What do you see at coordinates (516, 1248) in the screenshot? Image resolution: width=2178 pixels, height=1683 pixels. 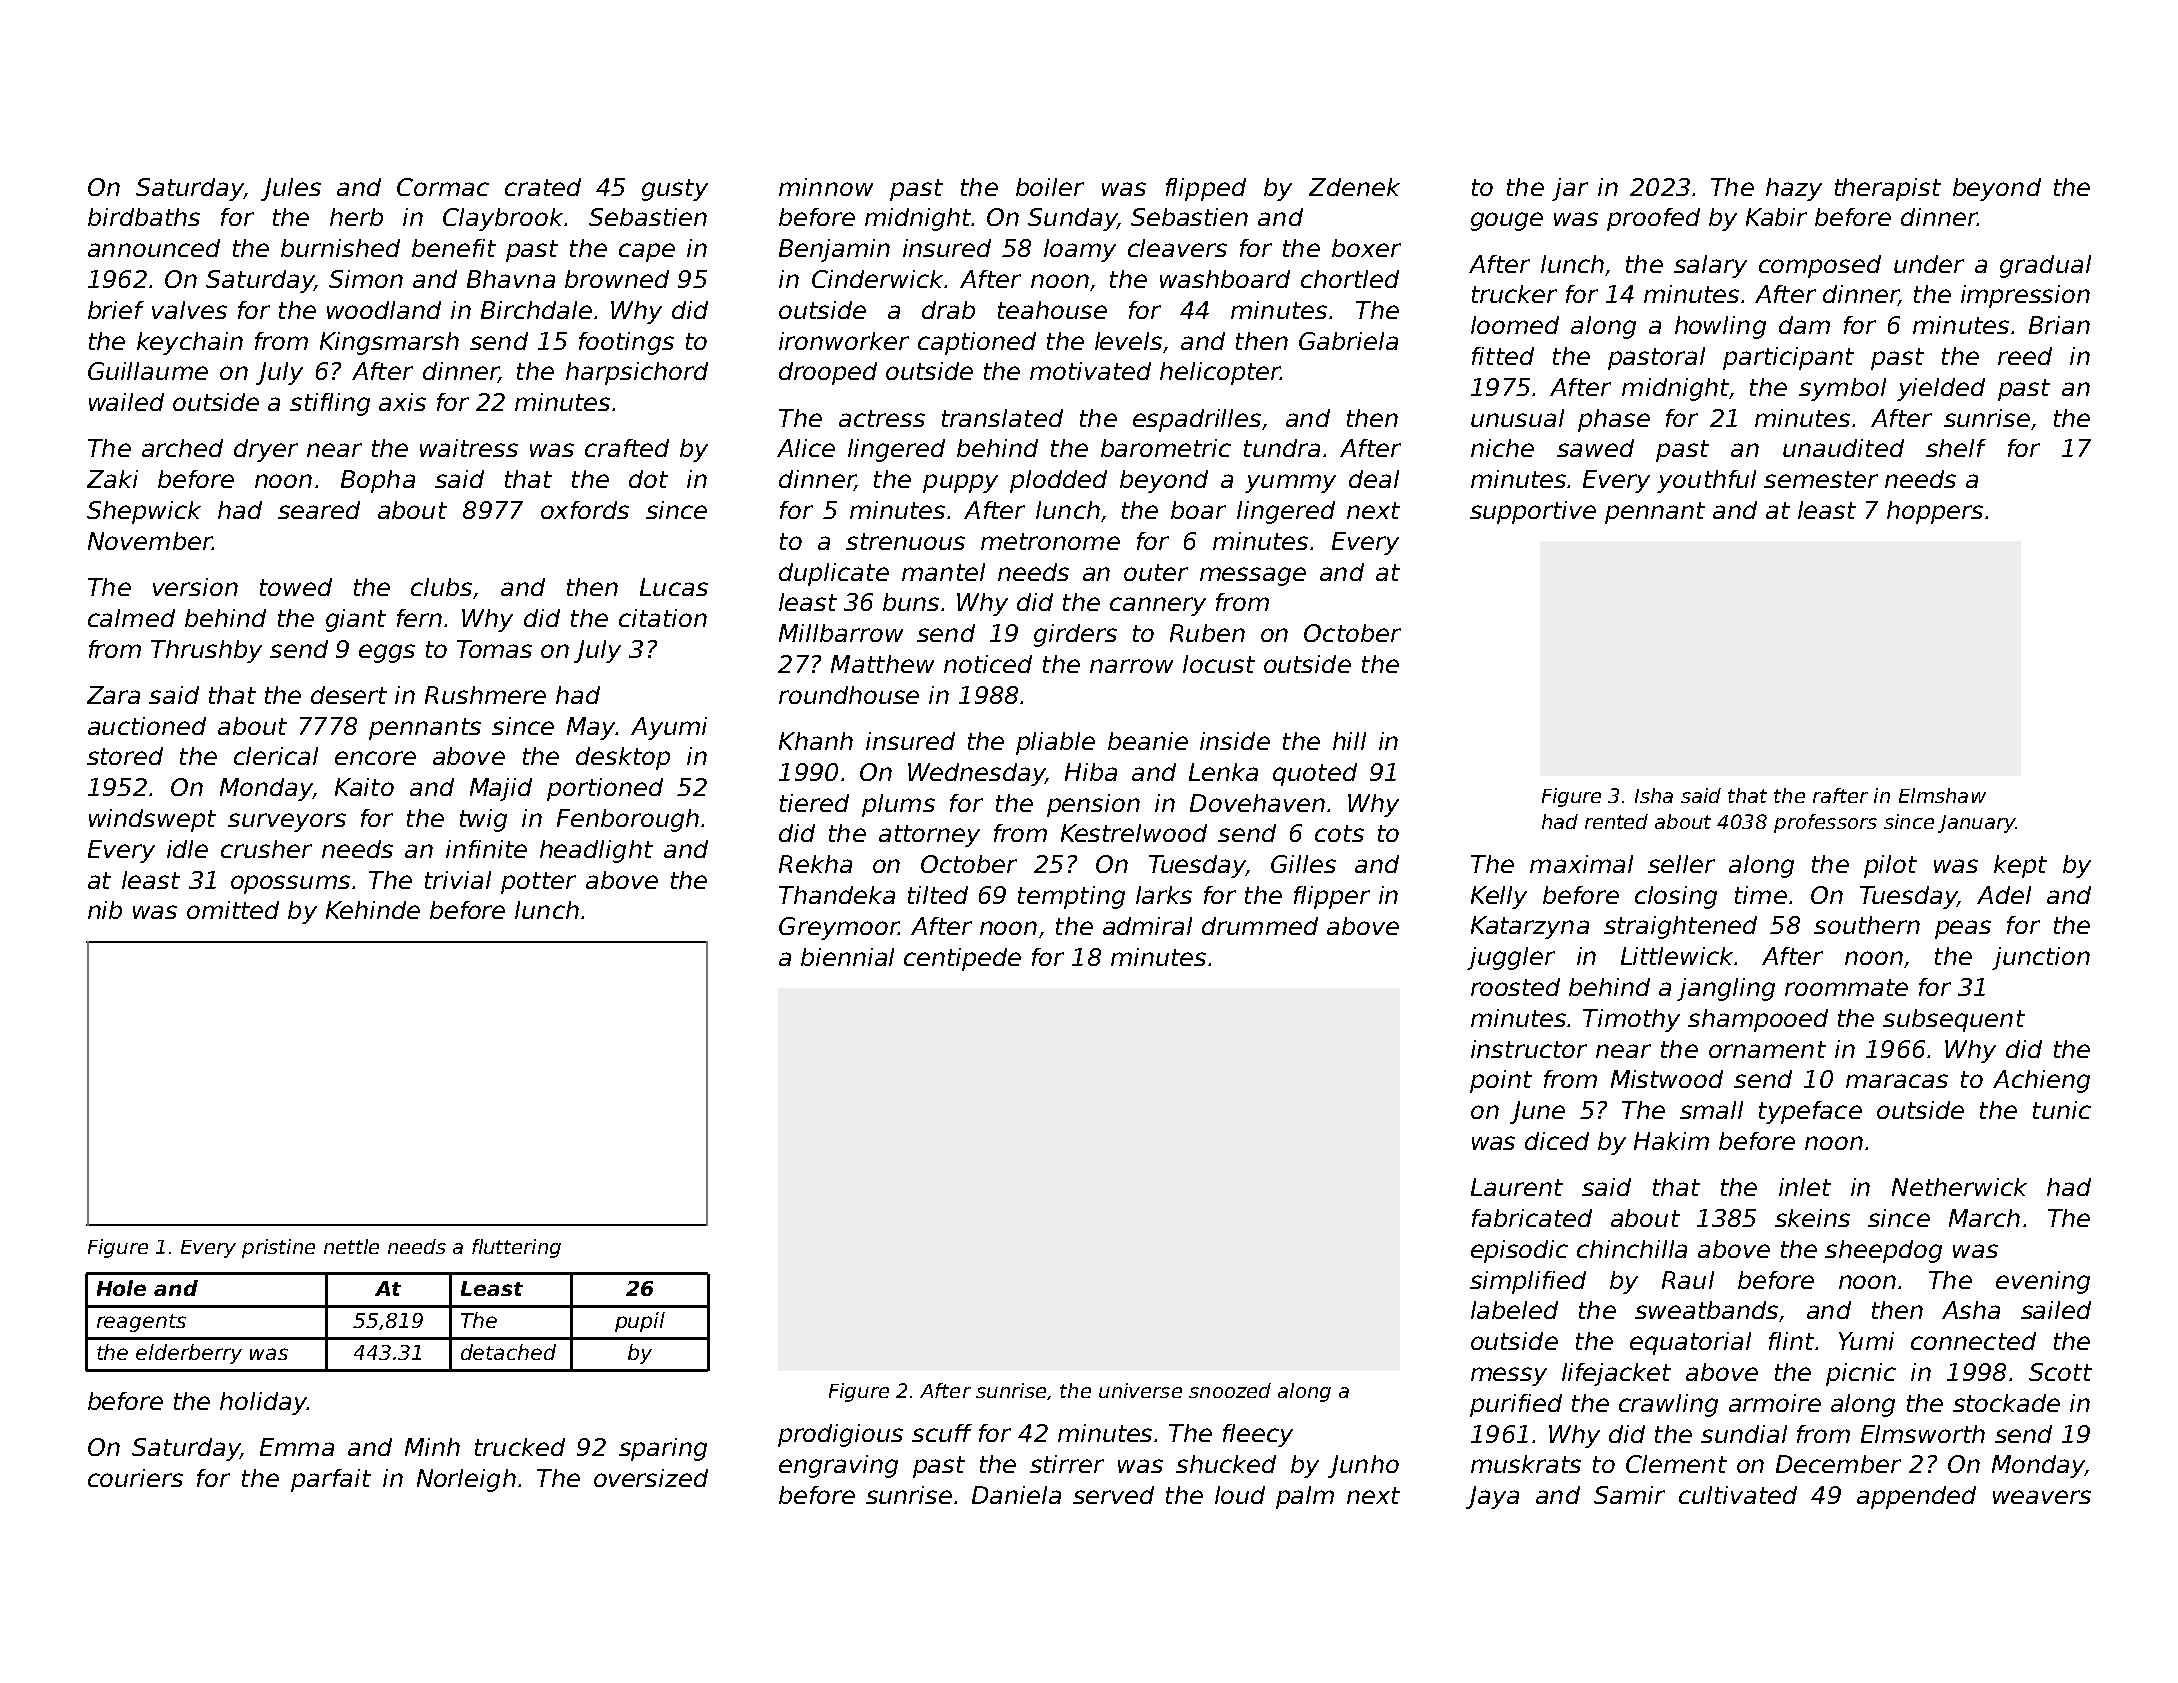 I see `fluttering` at bounding box center [516, 1248].
